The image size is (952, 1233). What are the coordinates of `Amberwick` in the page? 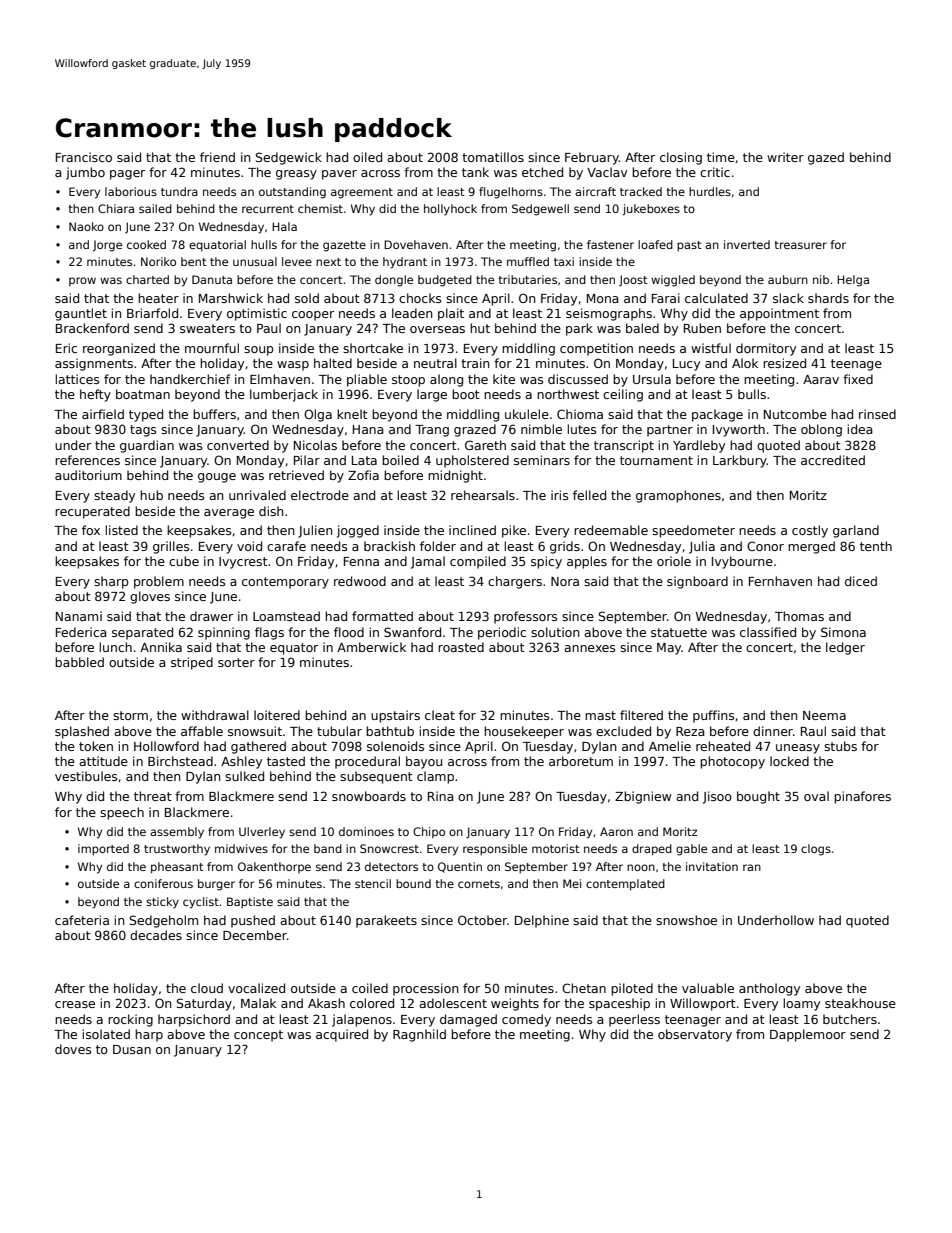 It's located at (371, 647).
